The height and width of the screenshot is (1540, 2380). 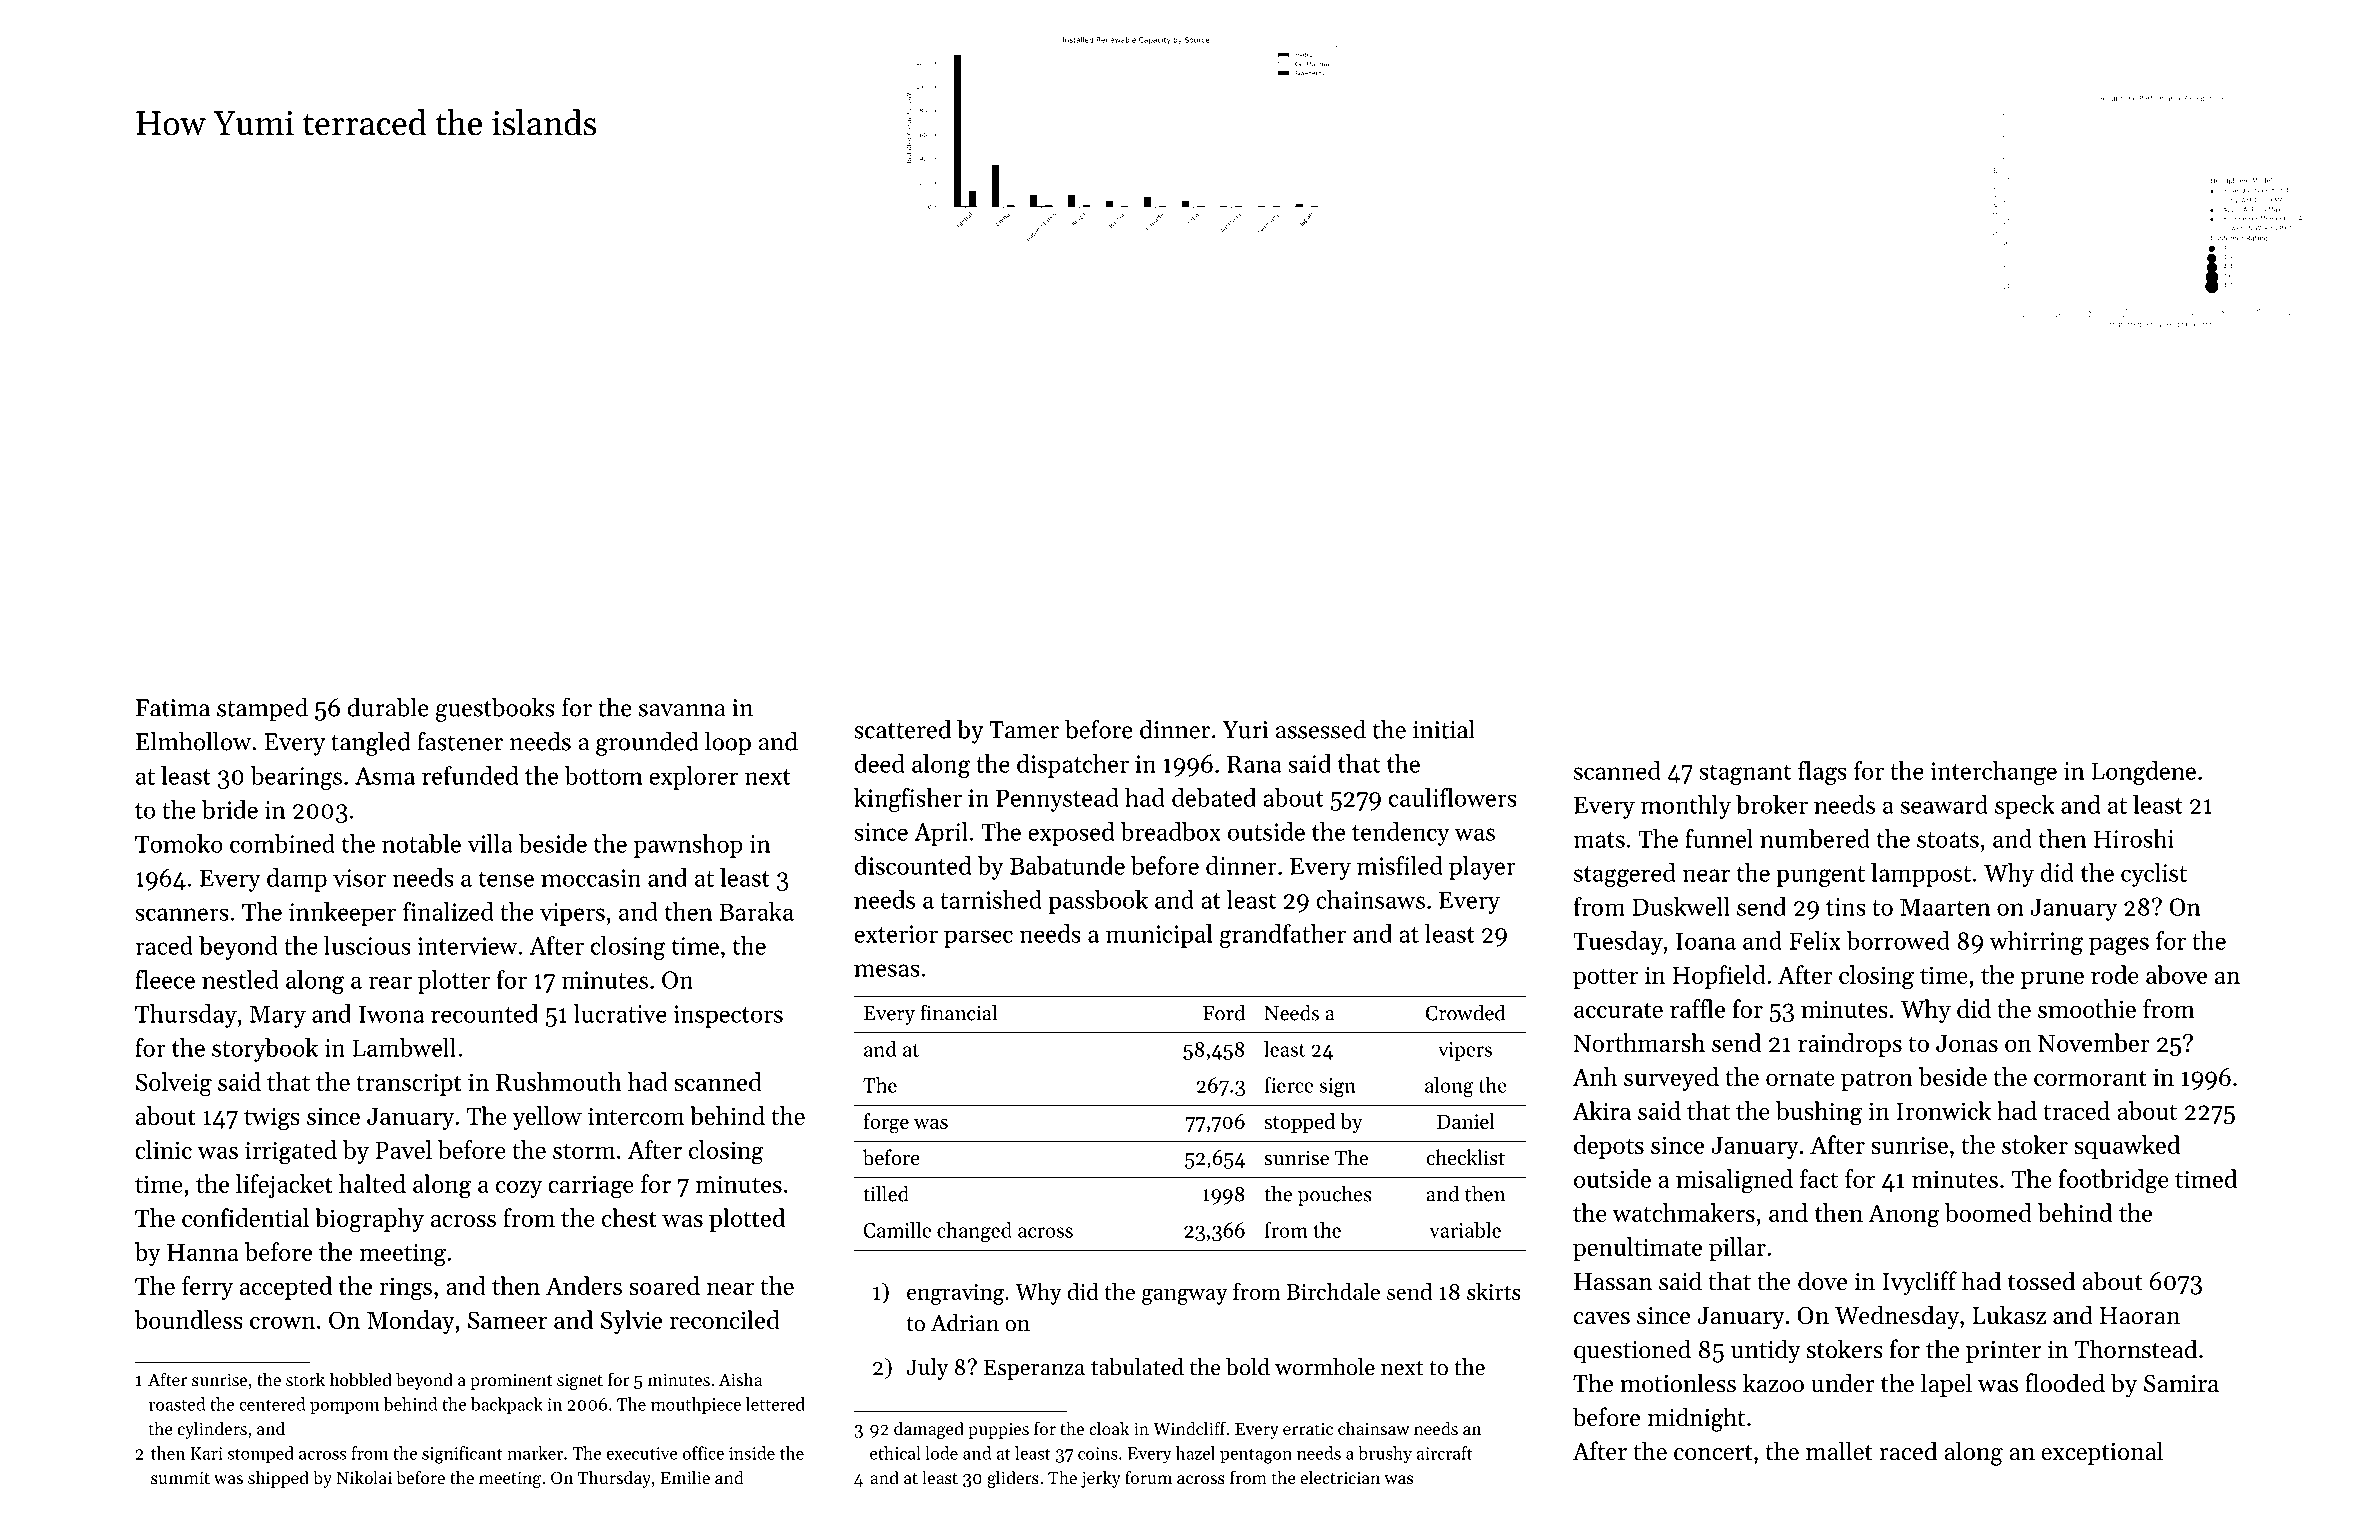 What do you see at coordinates (282, 1322) in the screenshot?
I see `crown` at bounding box center [282, 1322].
